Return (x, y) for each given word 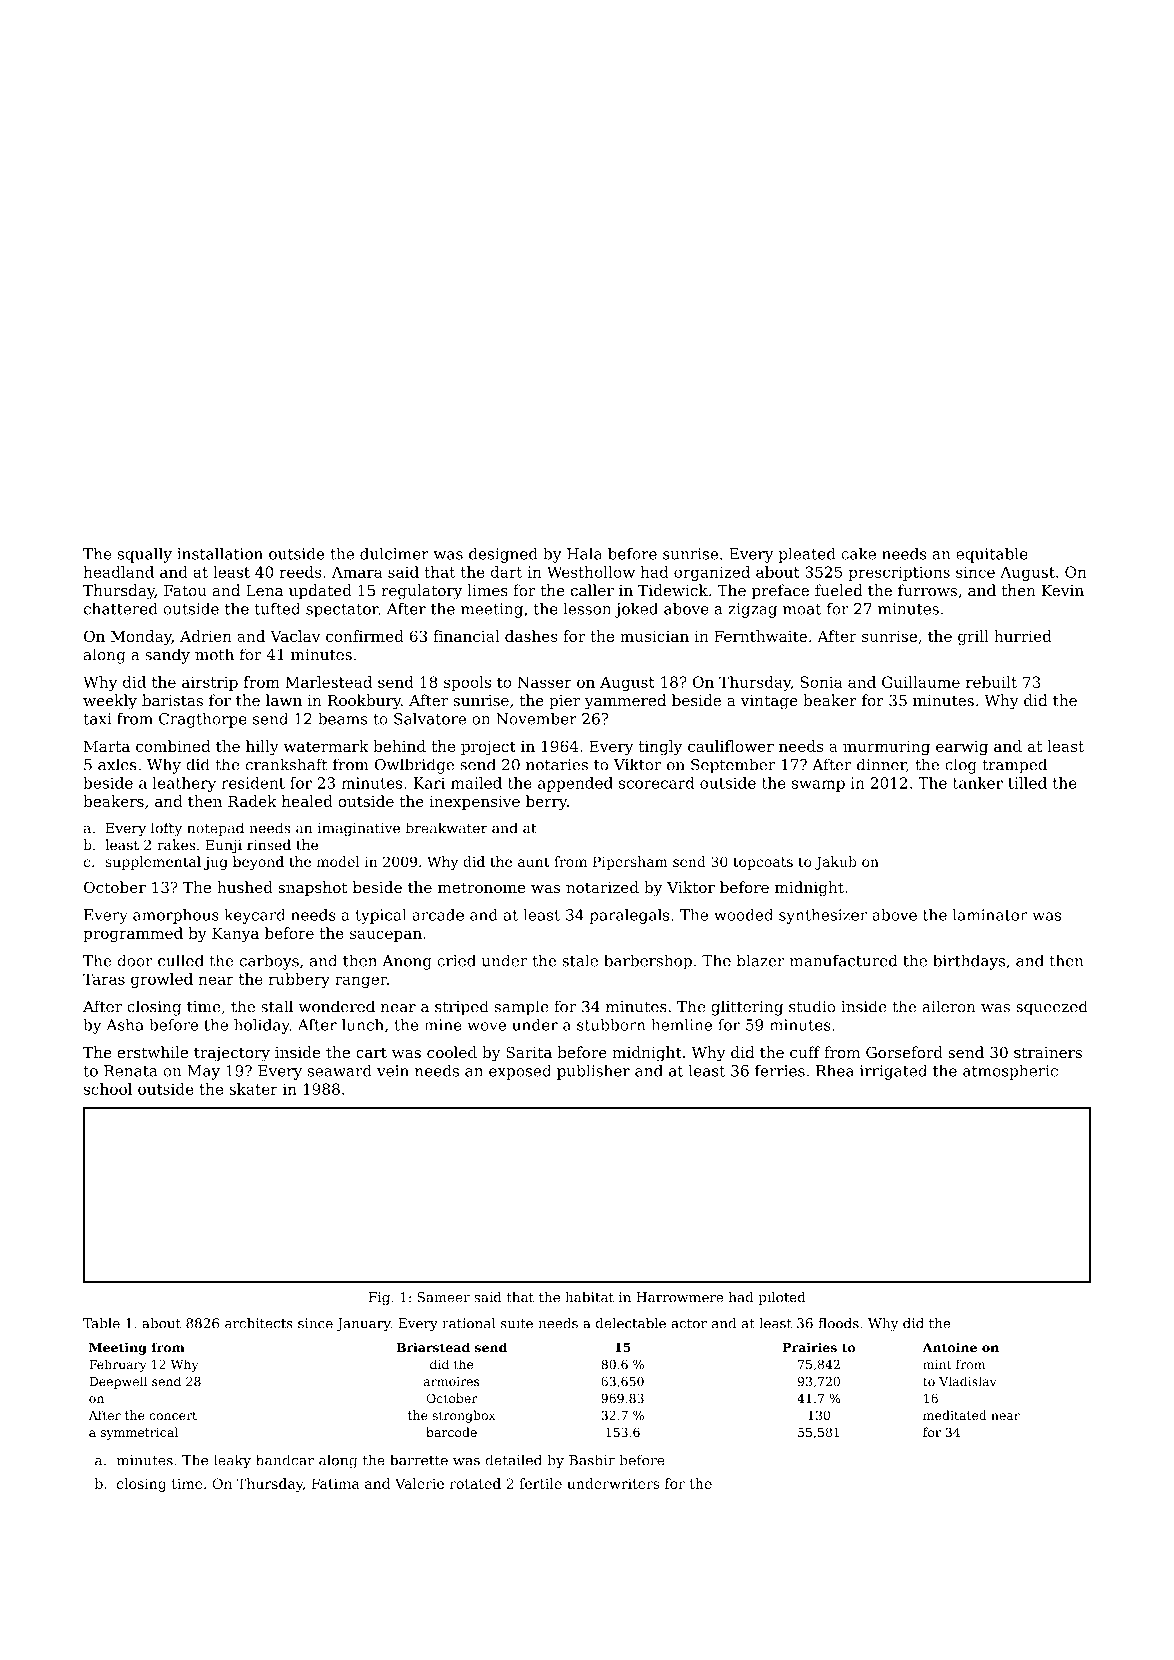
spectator (342, 611)
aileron (949, 1006)
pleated (807, 555)
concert (173, 1415)
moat (802, 609)
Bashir (592, 1460)
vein (393, 1071)
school (108, 1089)
